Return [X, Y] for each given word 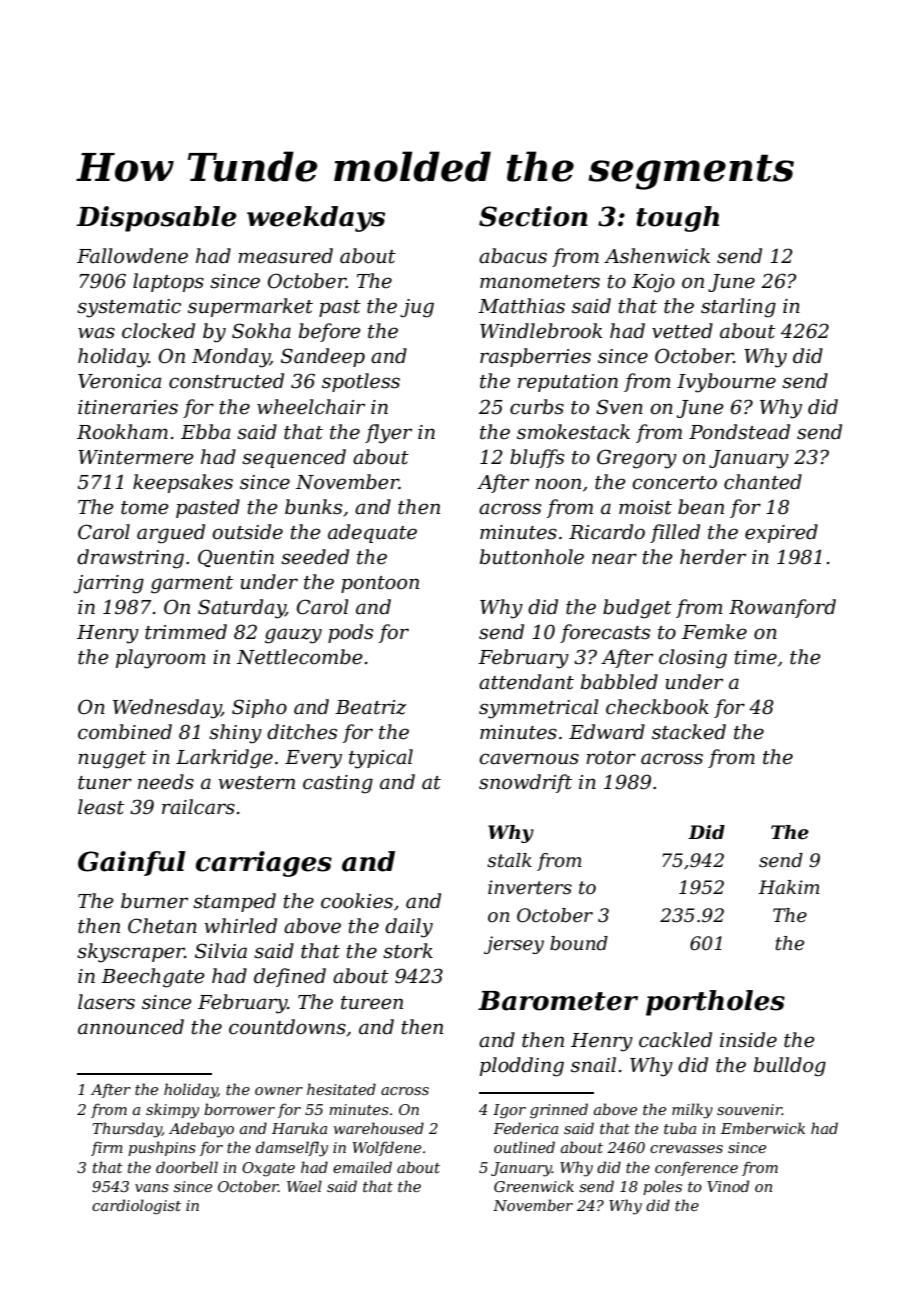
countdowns [287, 1027]
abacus [513, 256]
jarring [109, 584]
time [755, 657]
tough [677, 219]
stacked [689, 732]
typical [381, 759]
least [101, 807]
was [96, 333]
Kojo [653, 283]
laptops [168, 282]
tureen [372, 1003]
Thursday [127, 1130]
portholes [715, 1003]
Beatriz [370, 707]
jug [417, 308]
